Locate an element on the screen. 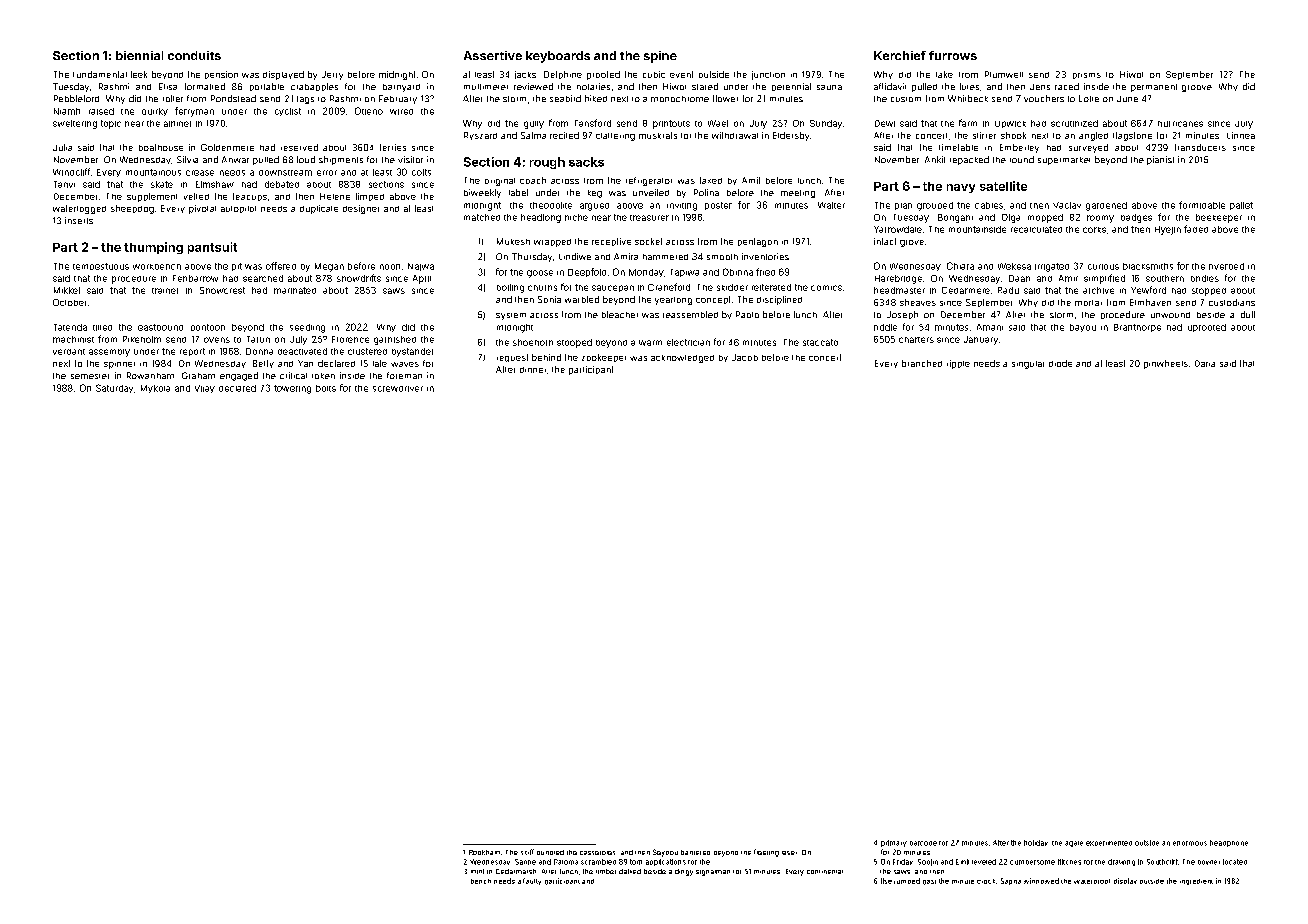  Rookham is located at coordinates (484, 852).
